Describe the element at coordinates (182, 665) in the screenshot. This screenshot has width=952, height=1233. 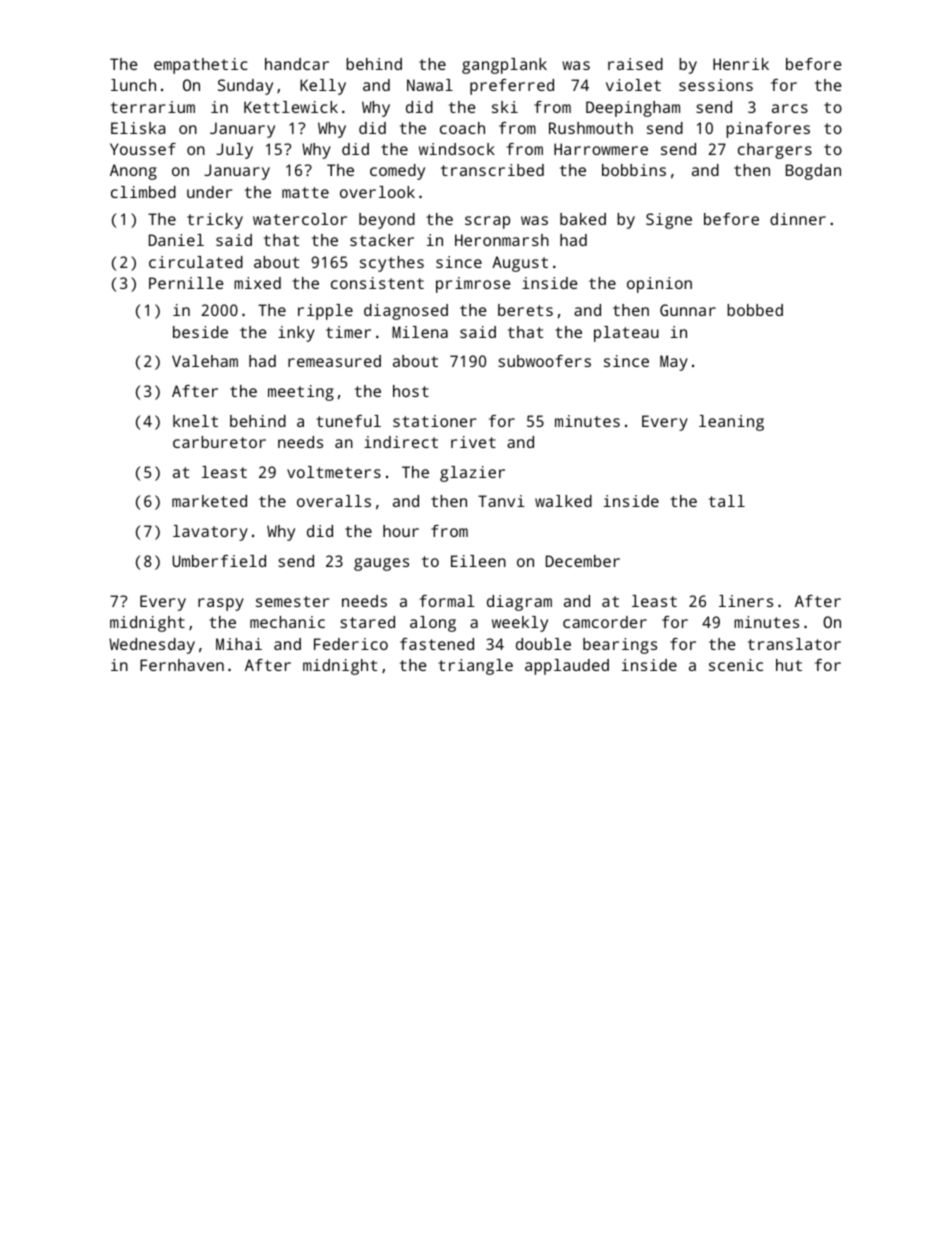
I see `Fernhaven` at that location.
